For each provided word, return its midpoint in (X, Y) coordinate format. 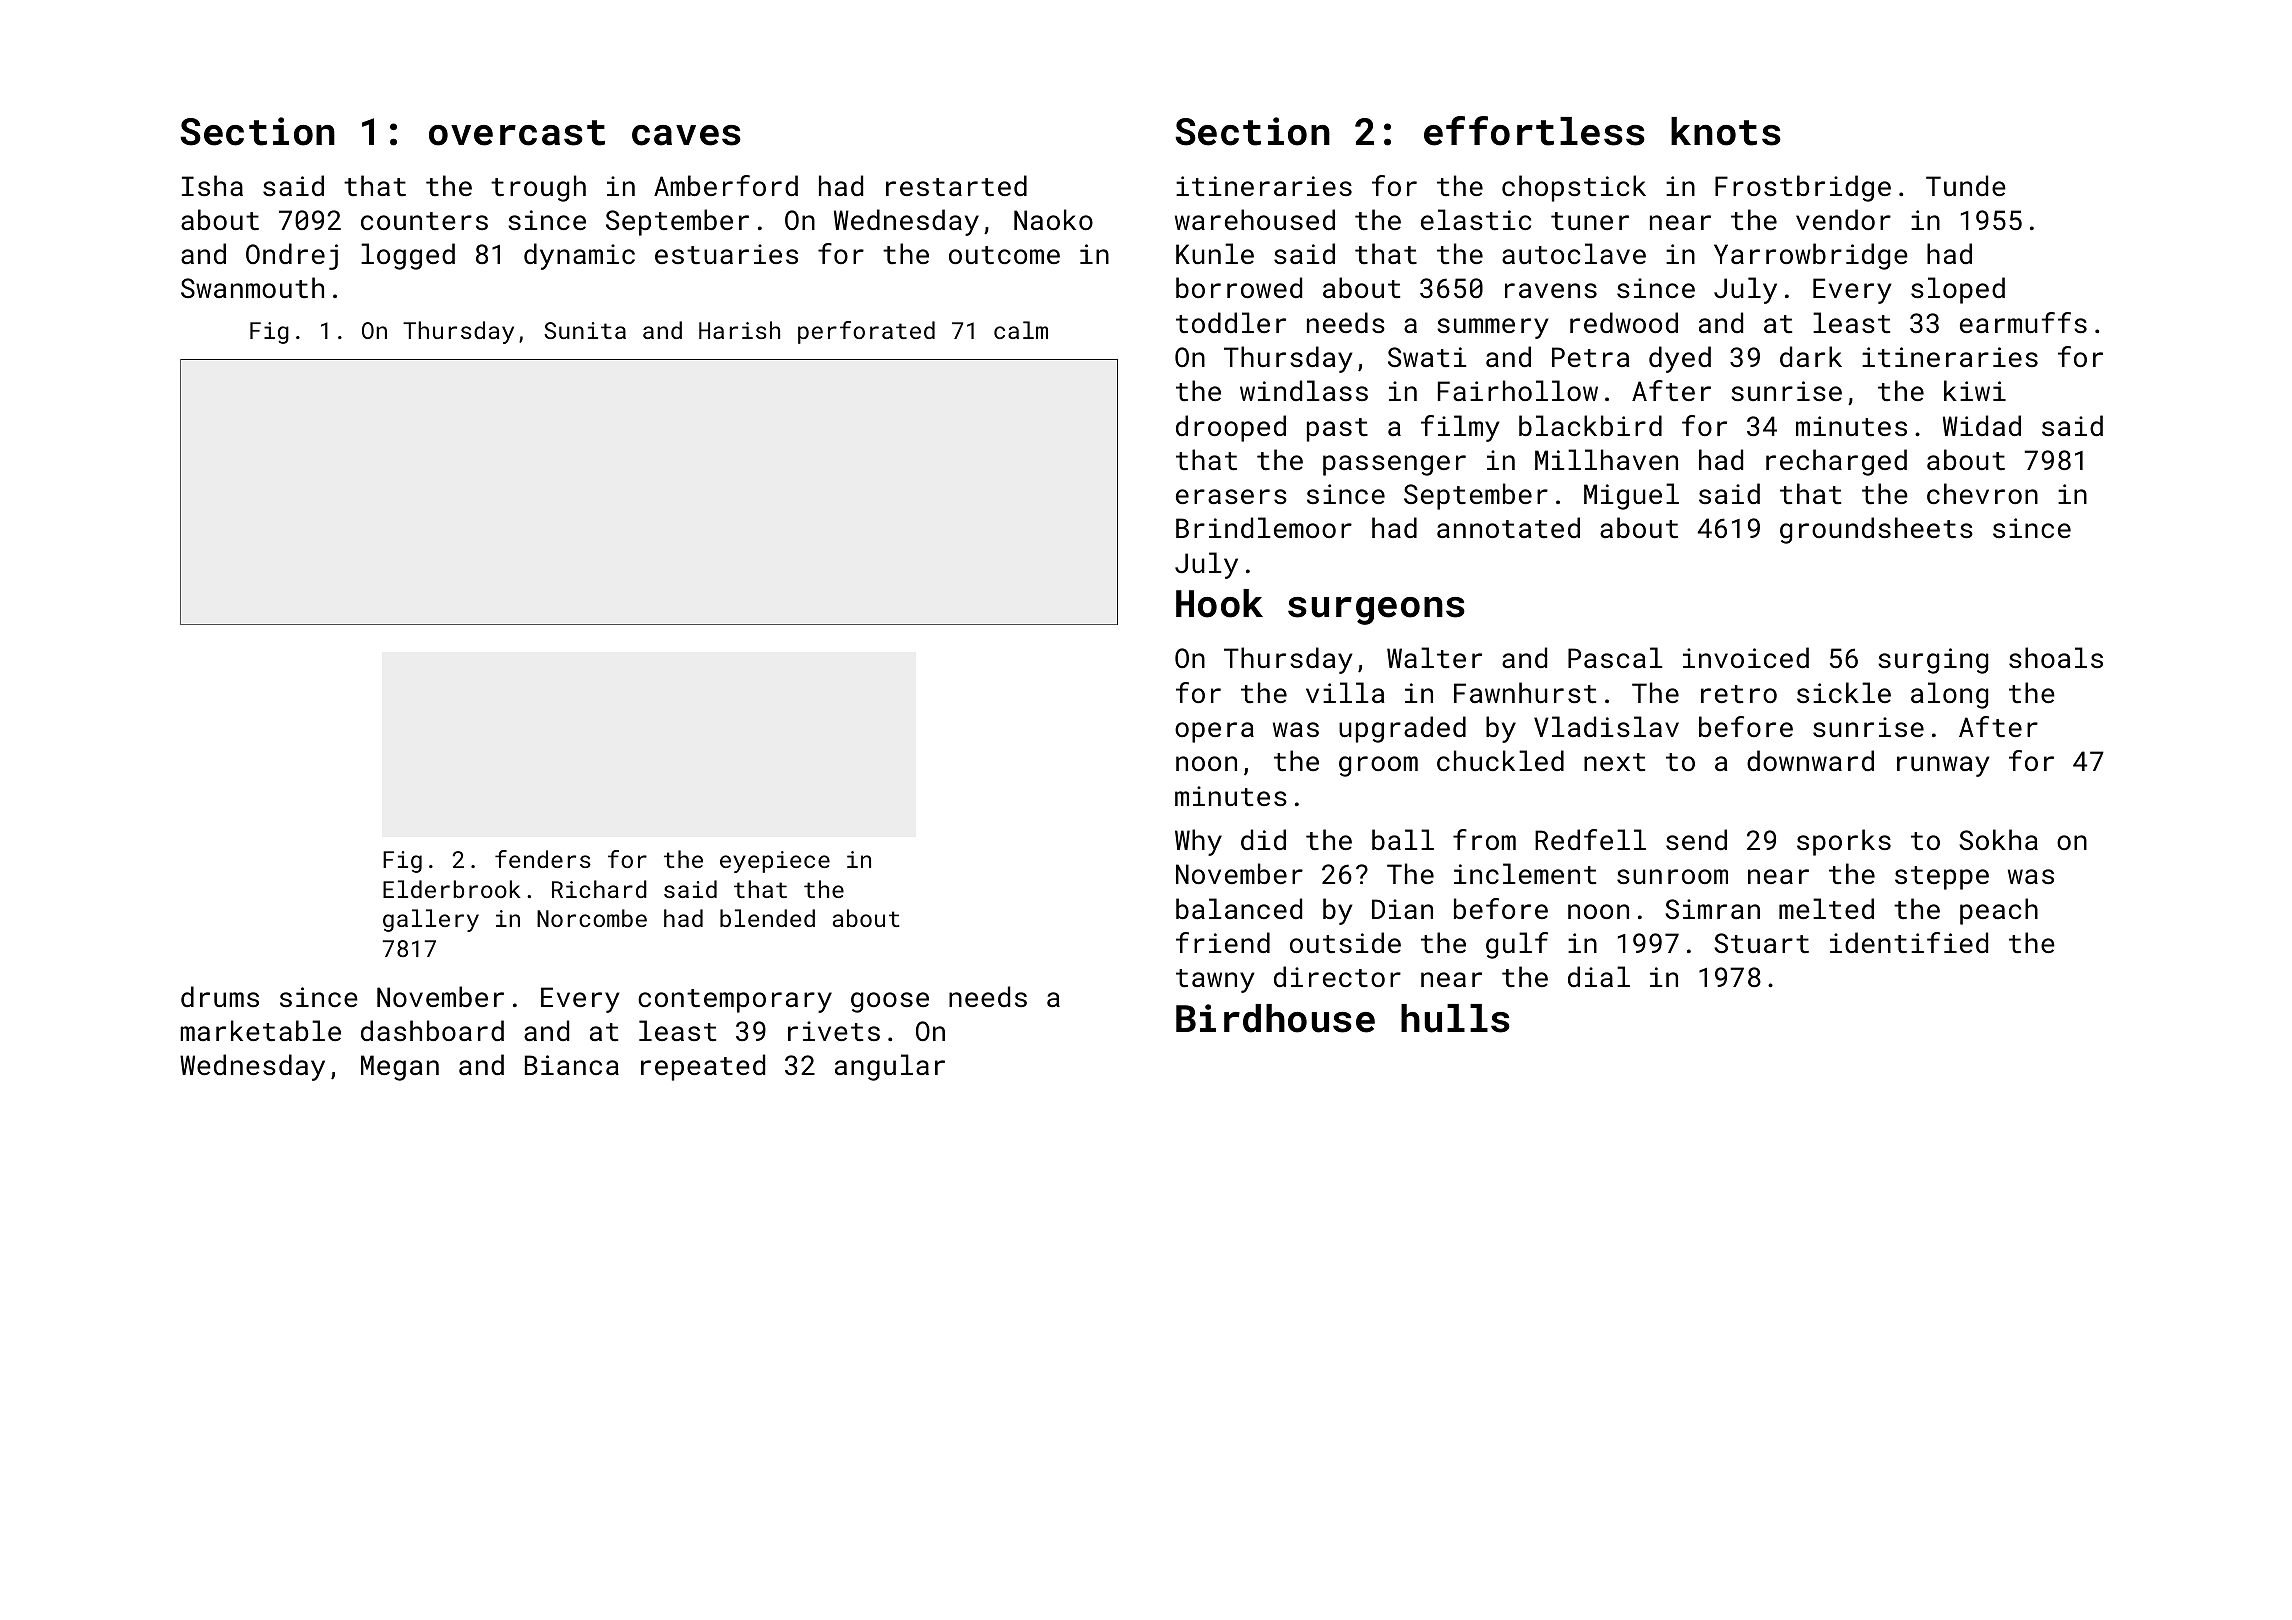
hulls (1455, 1018)
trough (538, 188)
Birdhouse (1275, 1018)
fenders (543, 859)
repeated (703, 1067)
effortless (1534, 131)
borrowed (1239, 287)
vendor (1843, 219)
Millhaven (1606, 459)
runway (1943, 766)
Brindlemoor (1264, 527)
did (1263, 839)
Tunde (1966, 185)
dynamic (579, 256)
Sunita (585, 330)
